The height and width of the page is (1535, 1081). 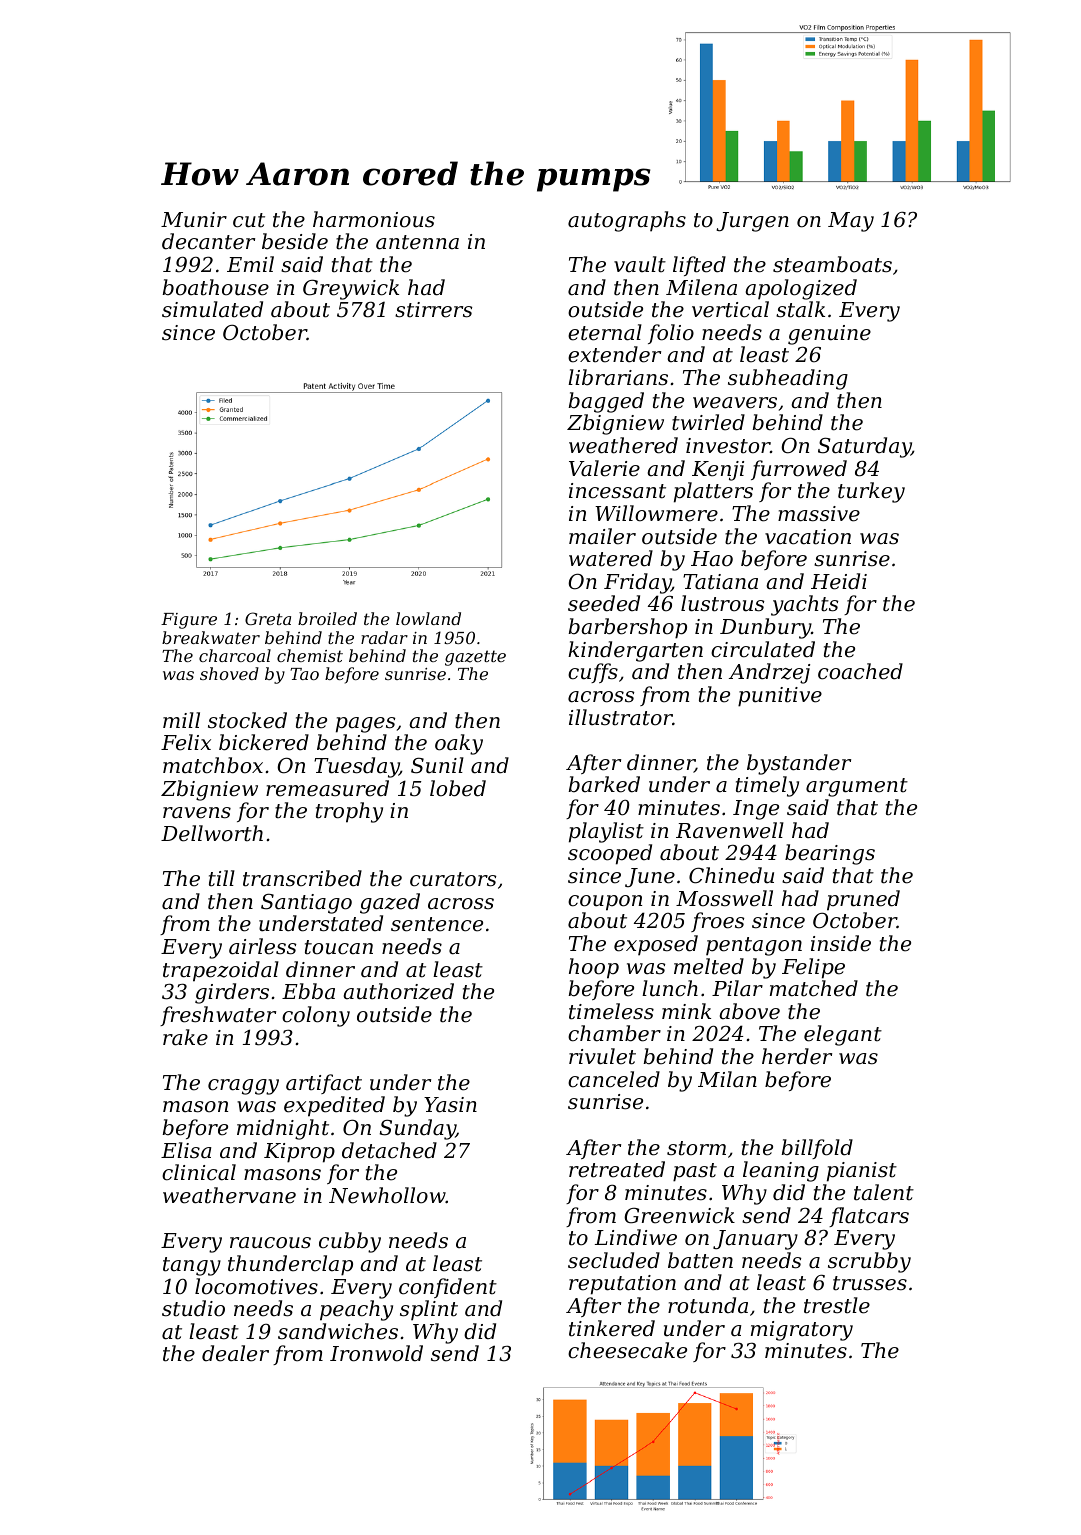 I want to click on locomotives, so click(x=256, y=1286).
